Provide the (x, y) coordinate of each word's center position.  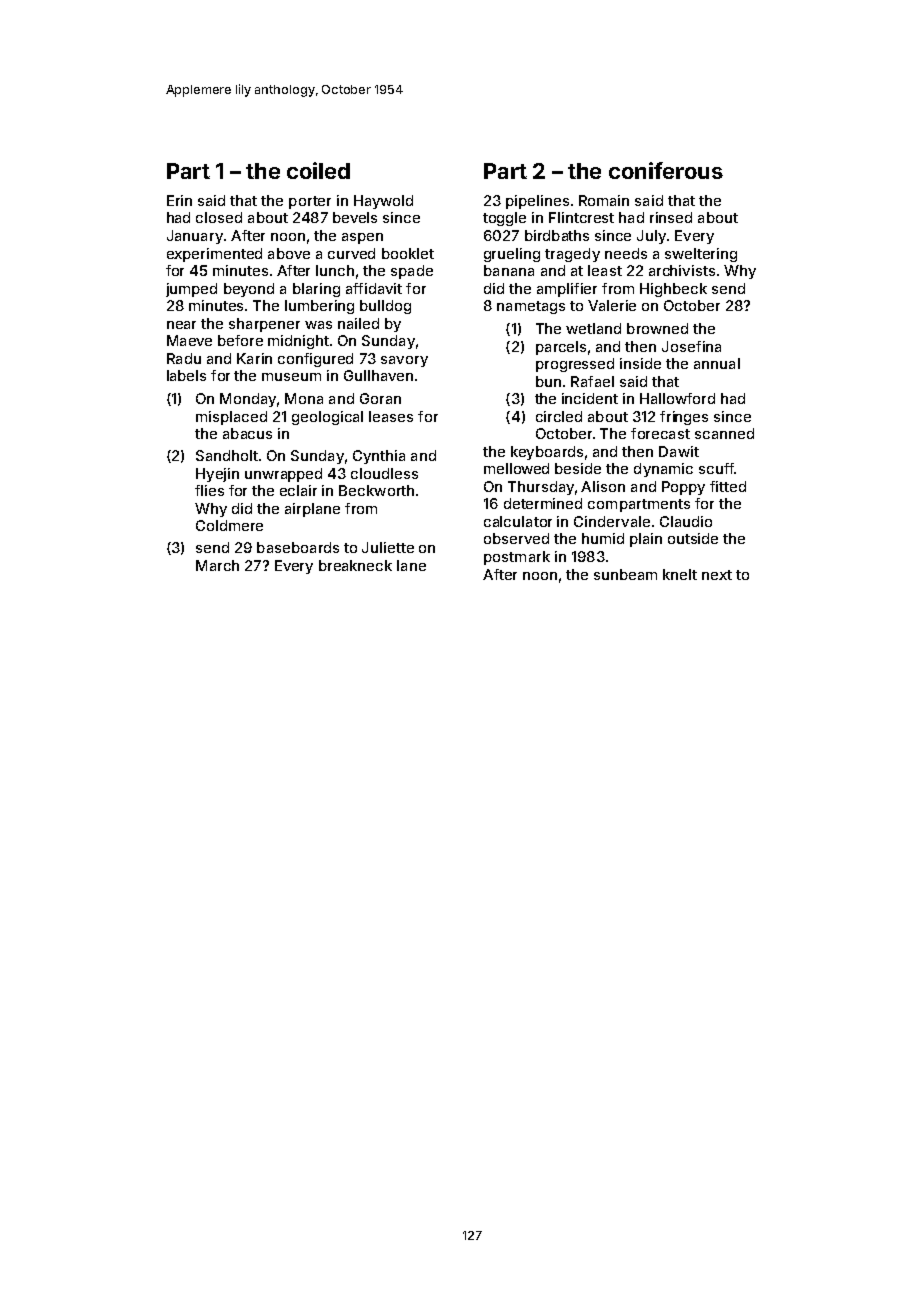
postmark (517, 558)
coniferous (666, 170)
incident (590, 398)
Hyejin (217, 475)
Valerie (612, 305)
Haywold (383, 202)
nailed (358, 323)
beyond (249, 290)
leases (391, 416)
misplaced (231, 418)
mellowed (516, 468)
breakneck (355, 565)
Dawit (679, 451)
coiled (318, 170)
